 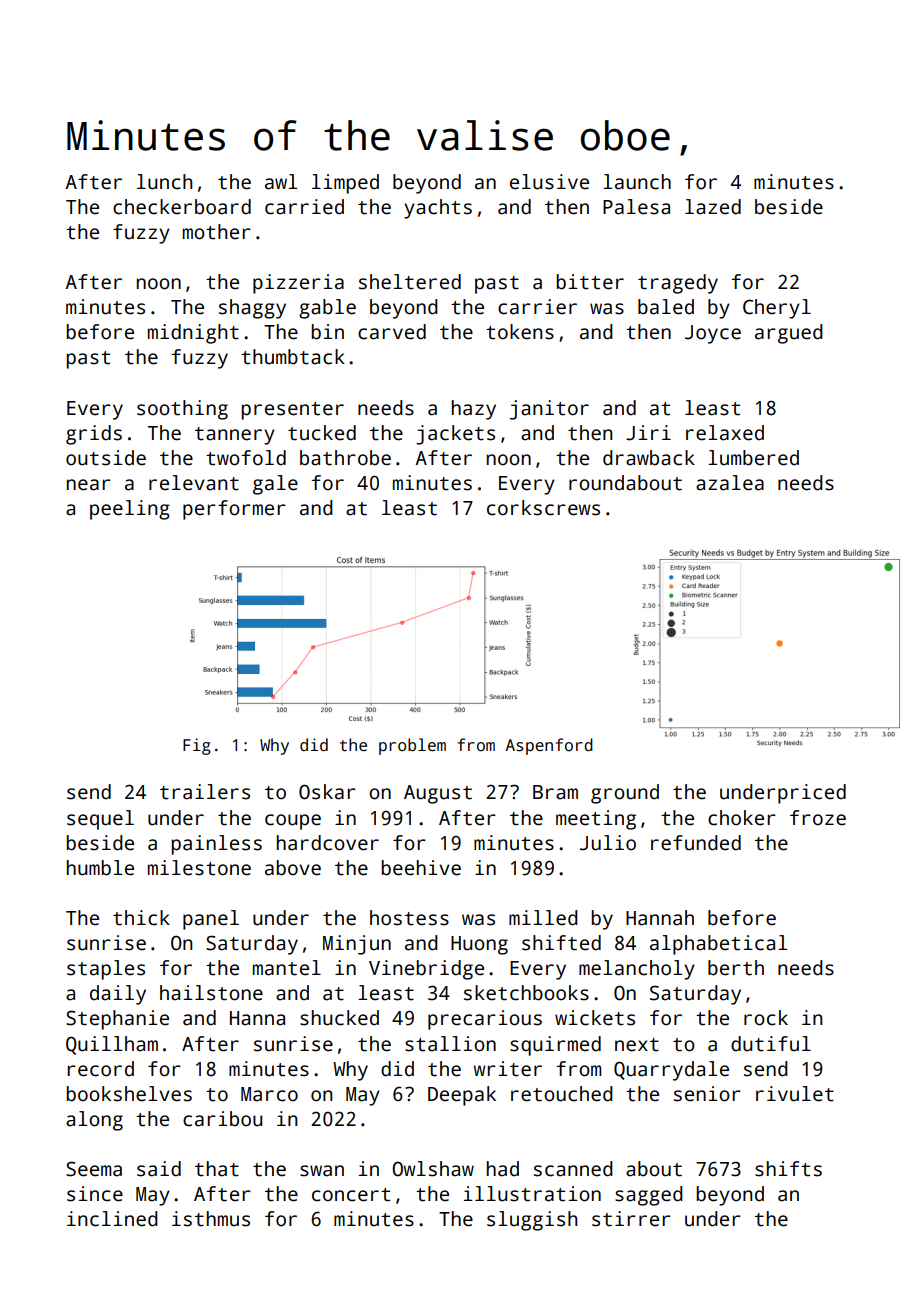 What do you see at coordinates (327, 792) in the document?
I see `Oskar` at bounding box center [327, 792].
